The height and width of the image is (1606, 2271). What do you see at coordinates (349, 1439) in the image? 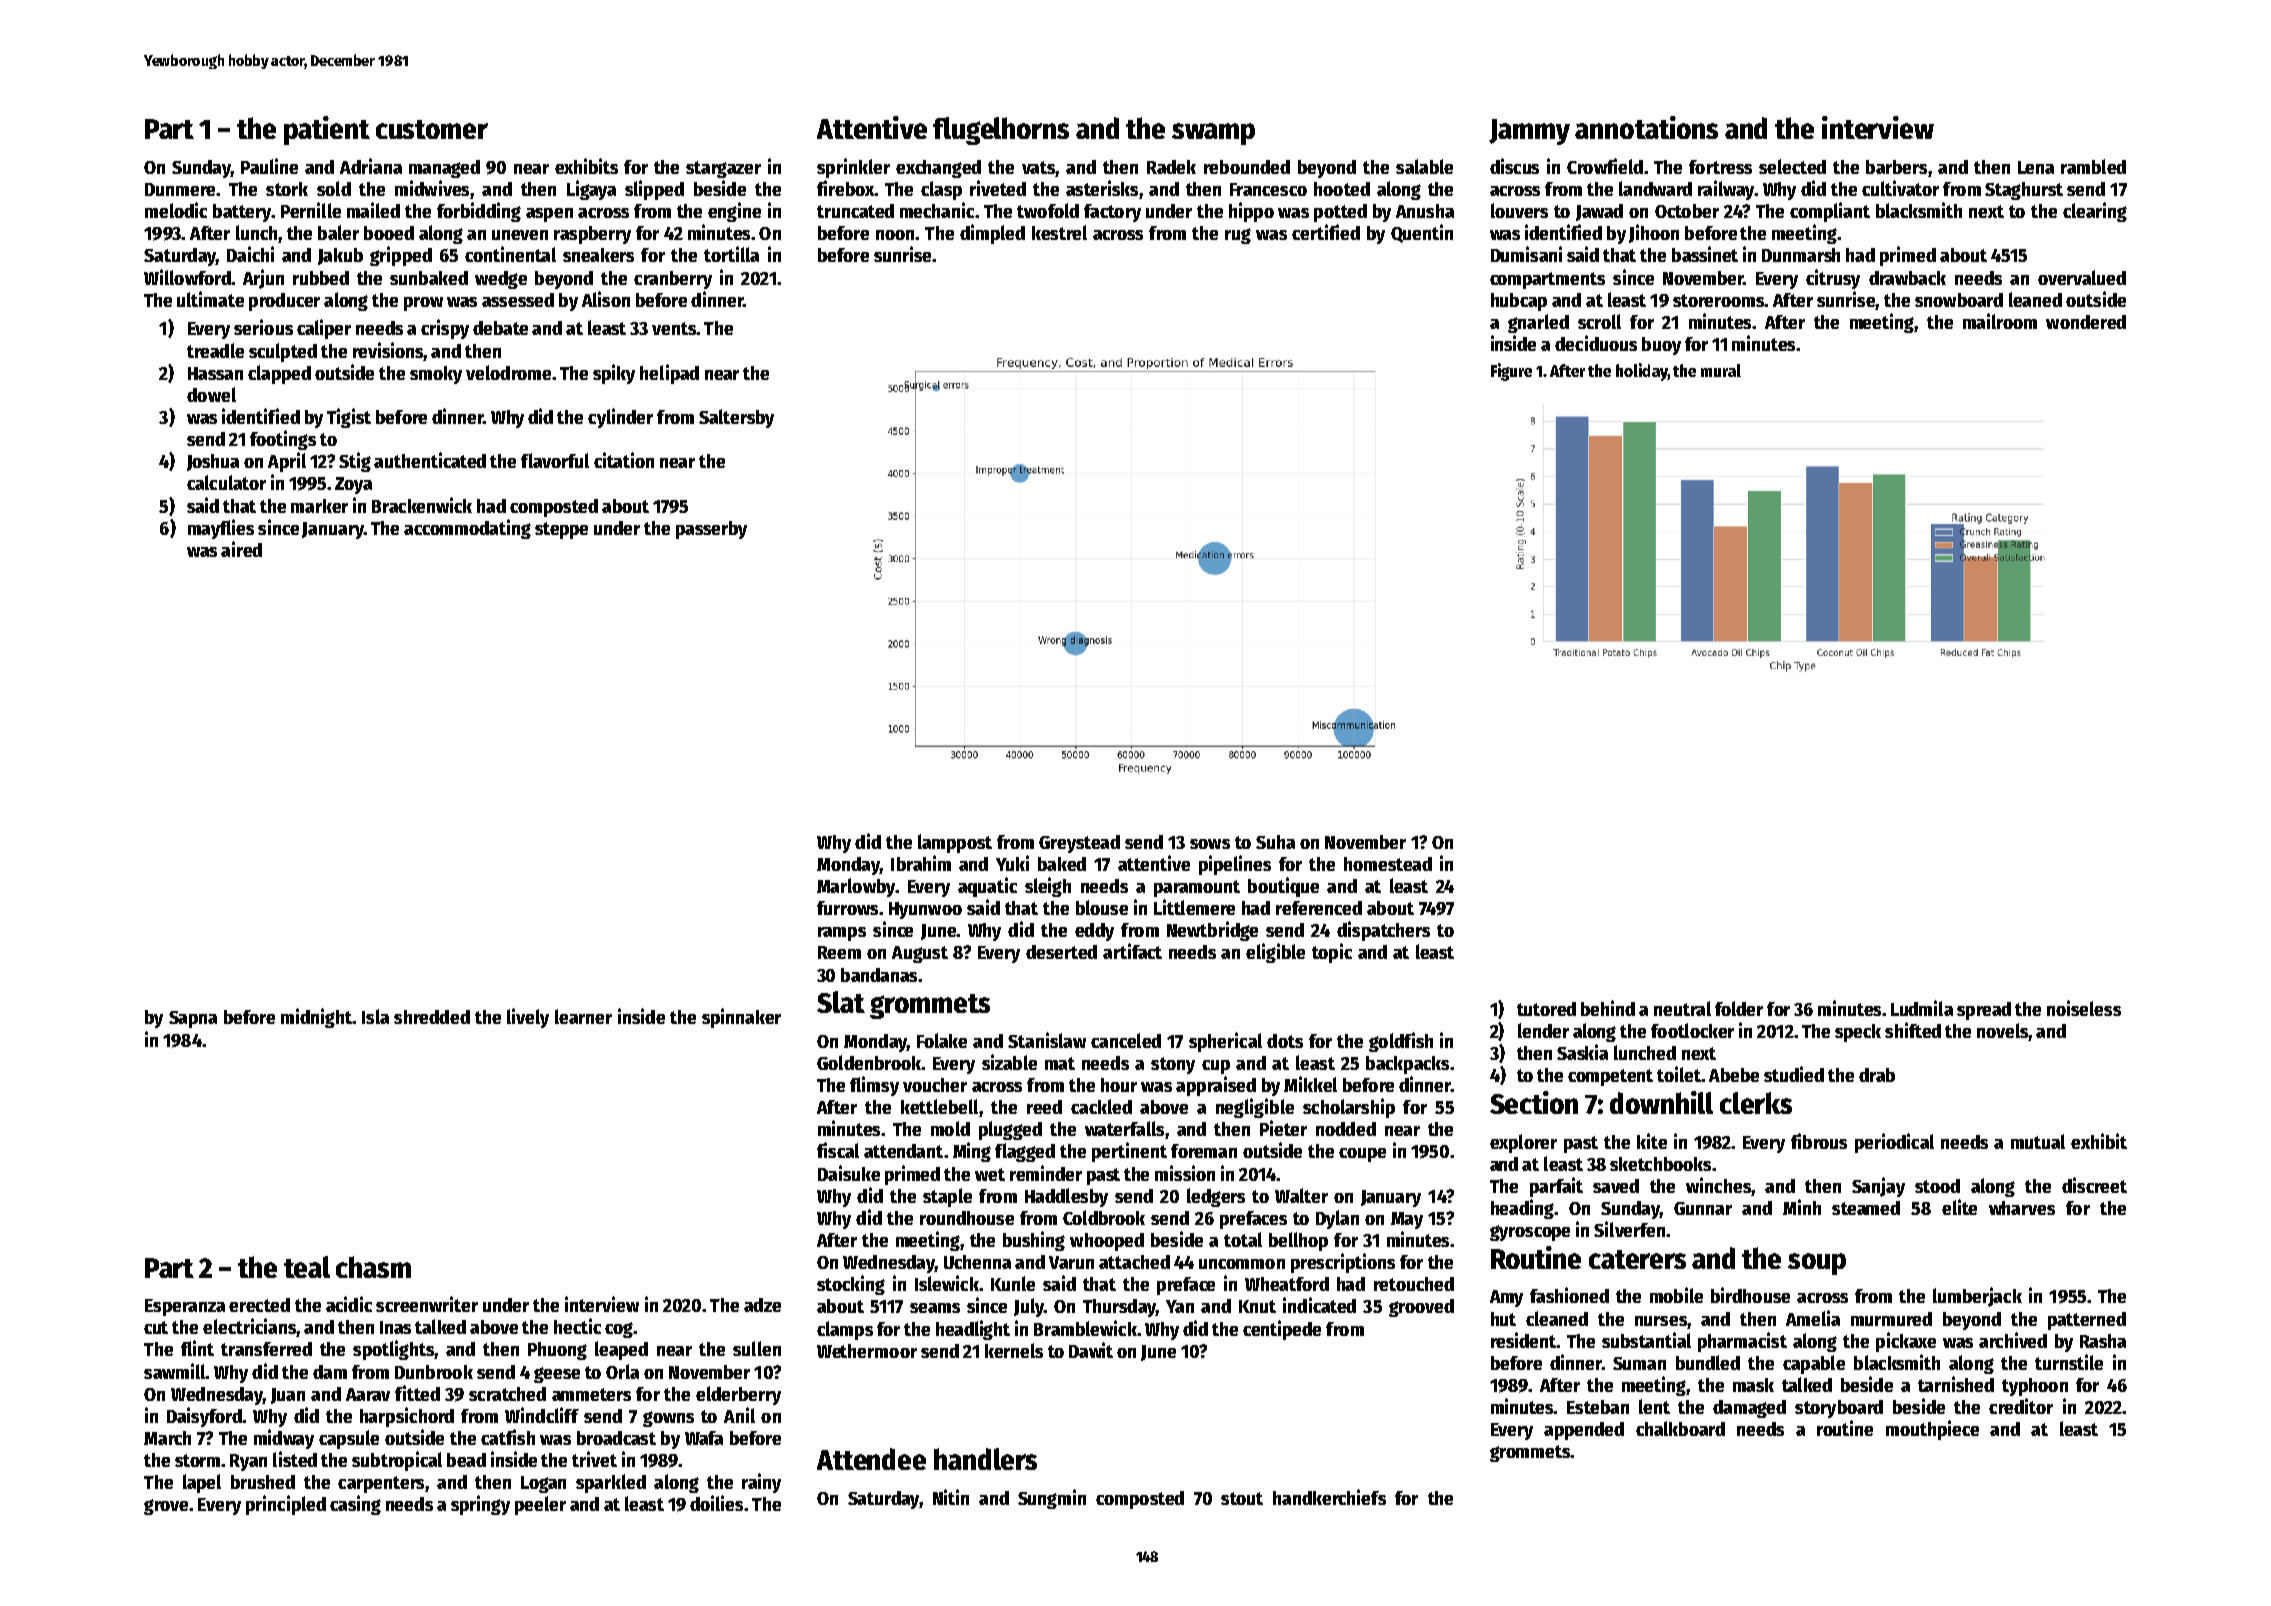
I see `capsule` at bounding box center [349, 1439].
